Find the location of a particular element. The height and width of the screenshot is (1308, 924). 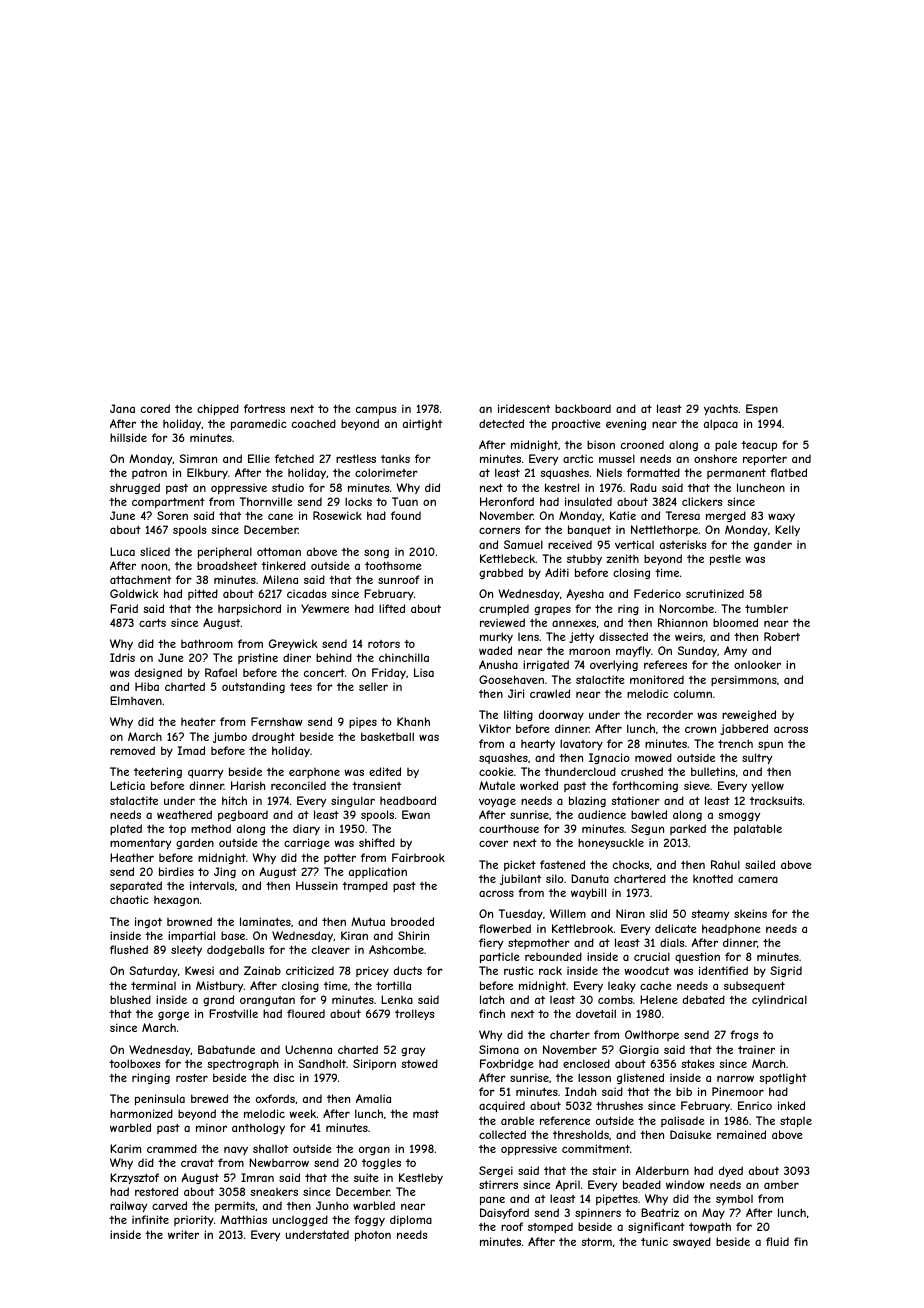

hillside is located at coordinates (128, 437).
